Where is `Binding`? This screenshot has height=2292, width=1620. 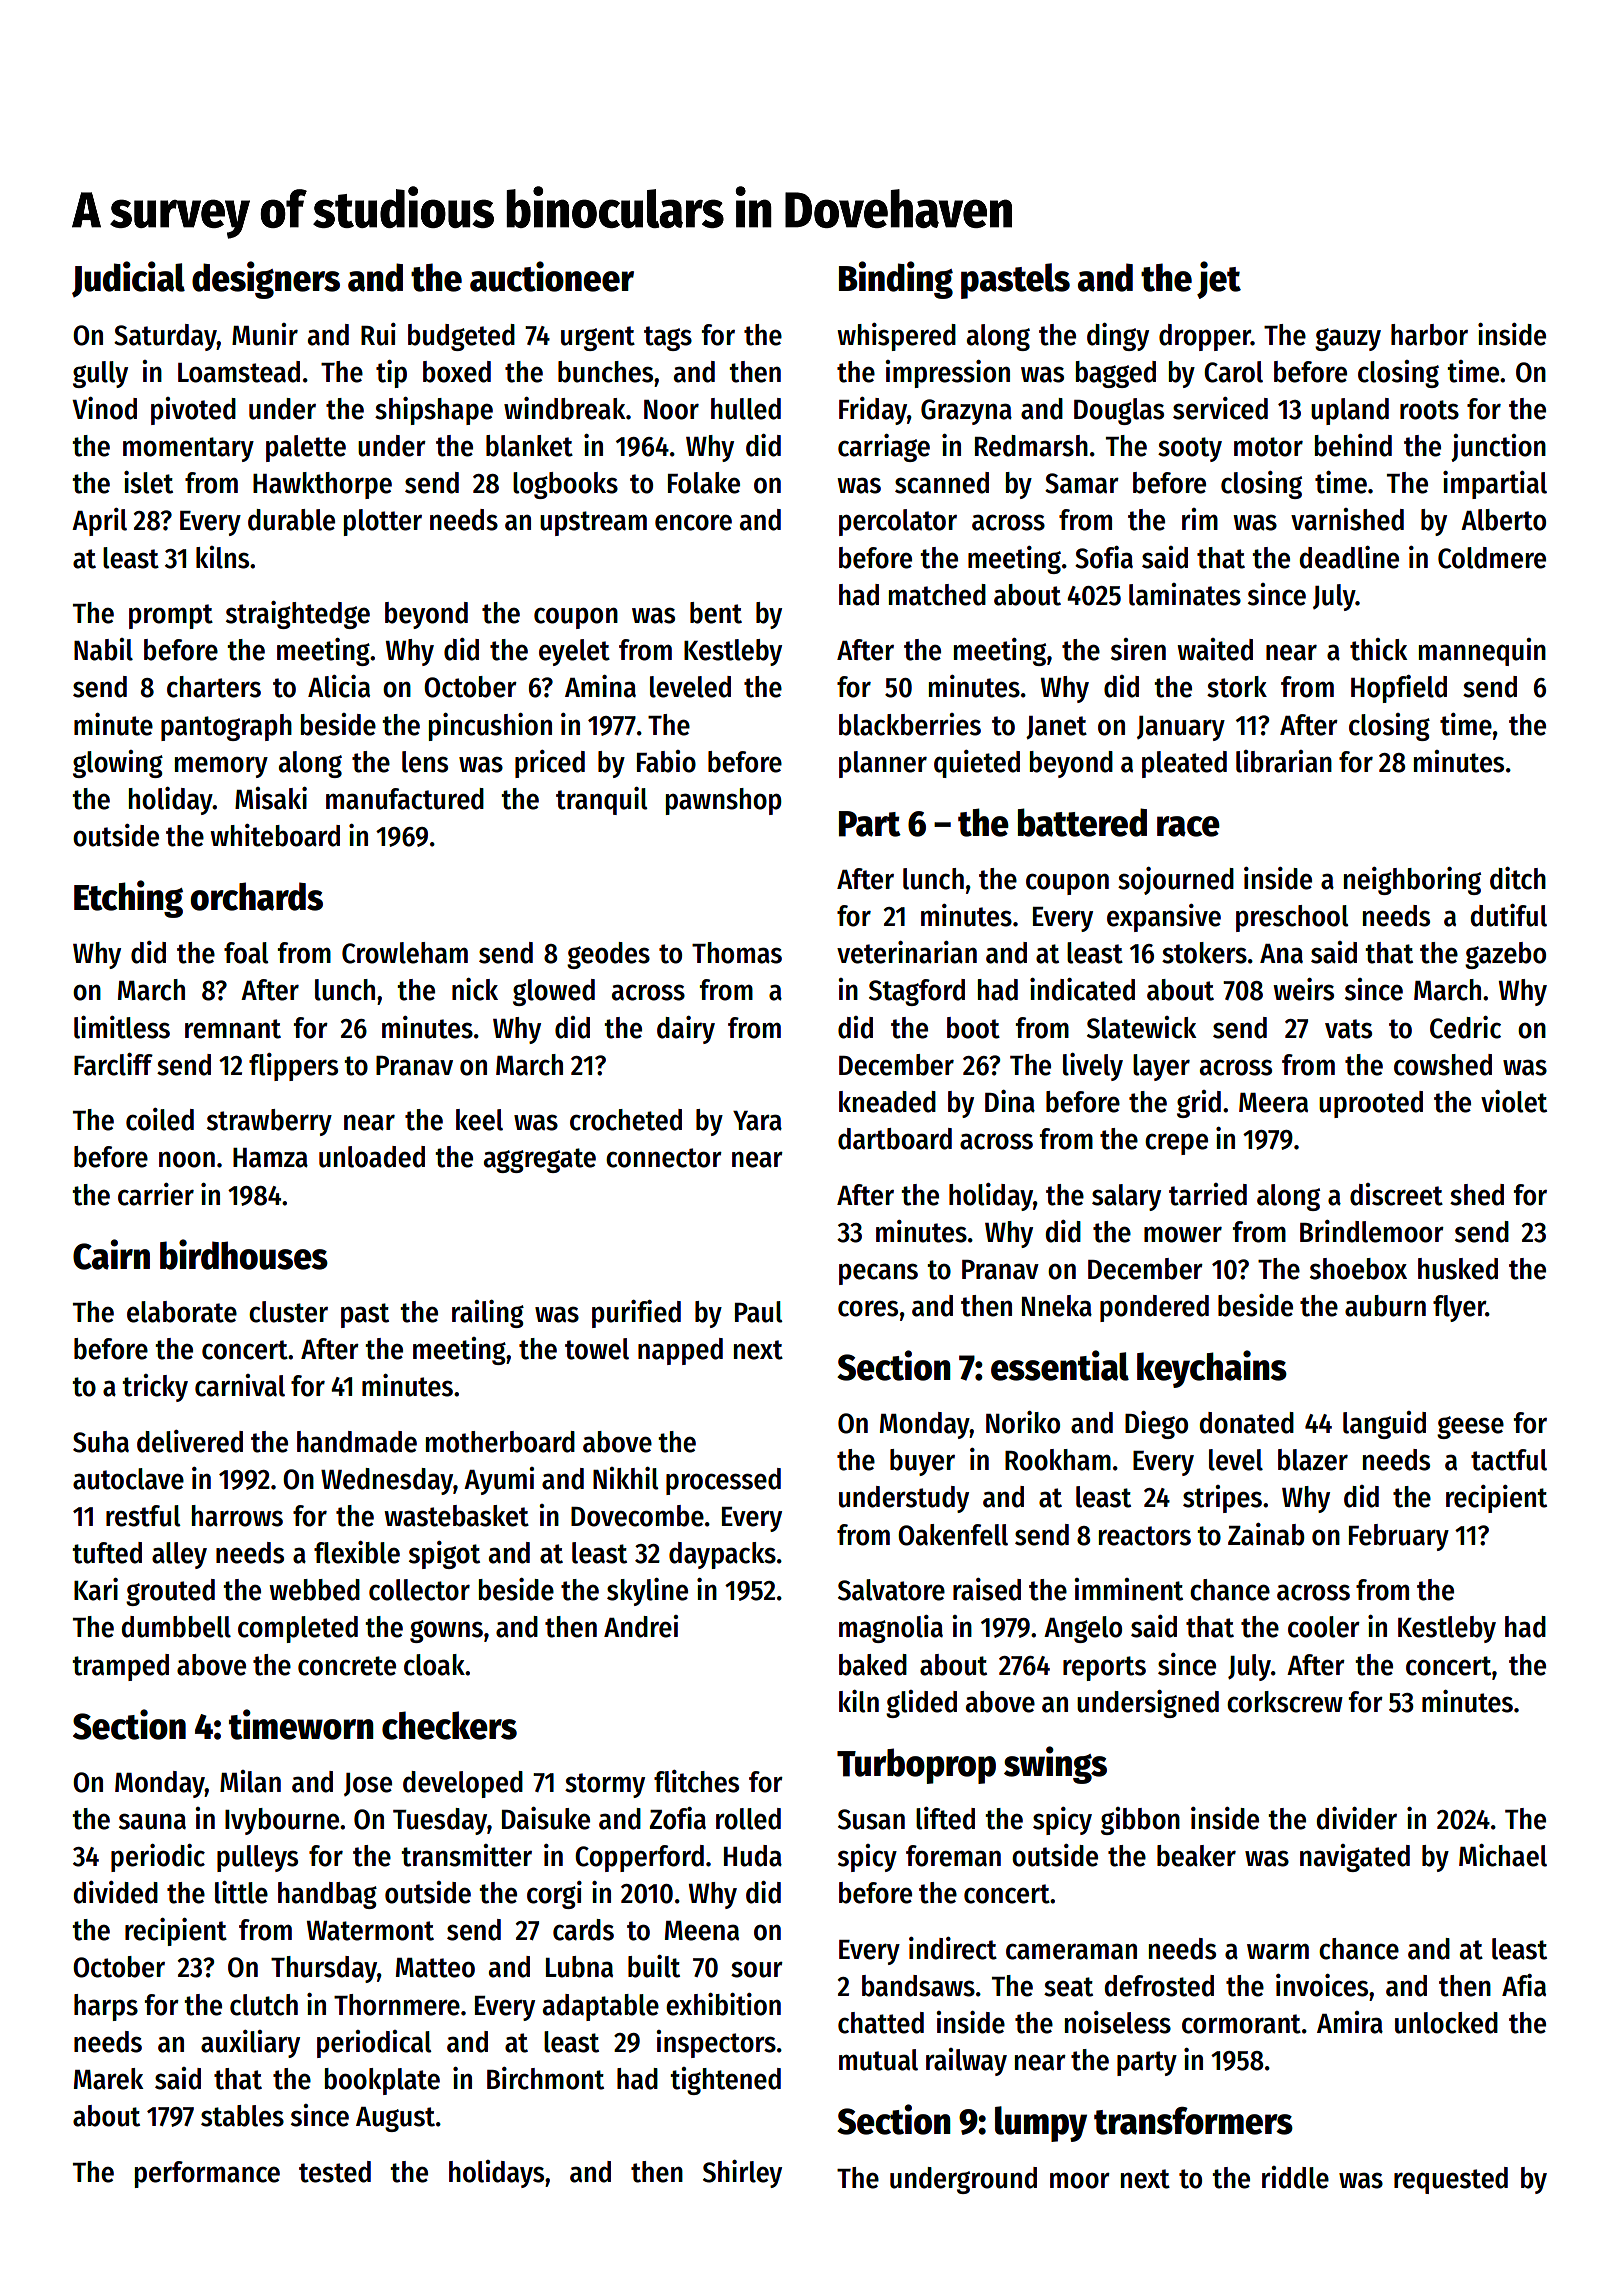 Binding is located at coordinates (896, 280).
